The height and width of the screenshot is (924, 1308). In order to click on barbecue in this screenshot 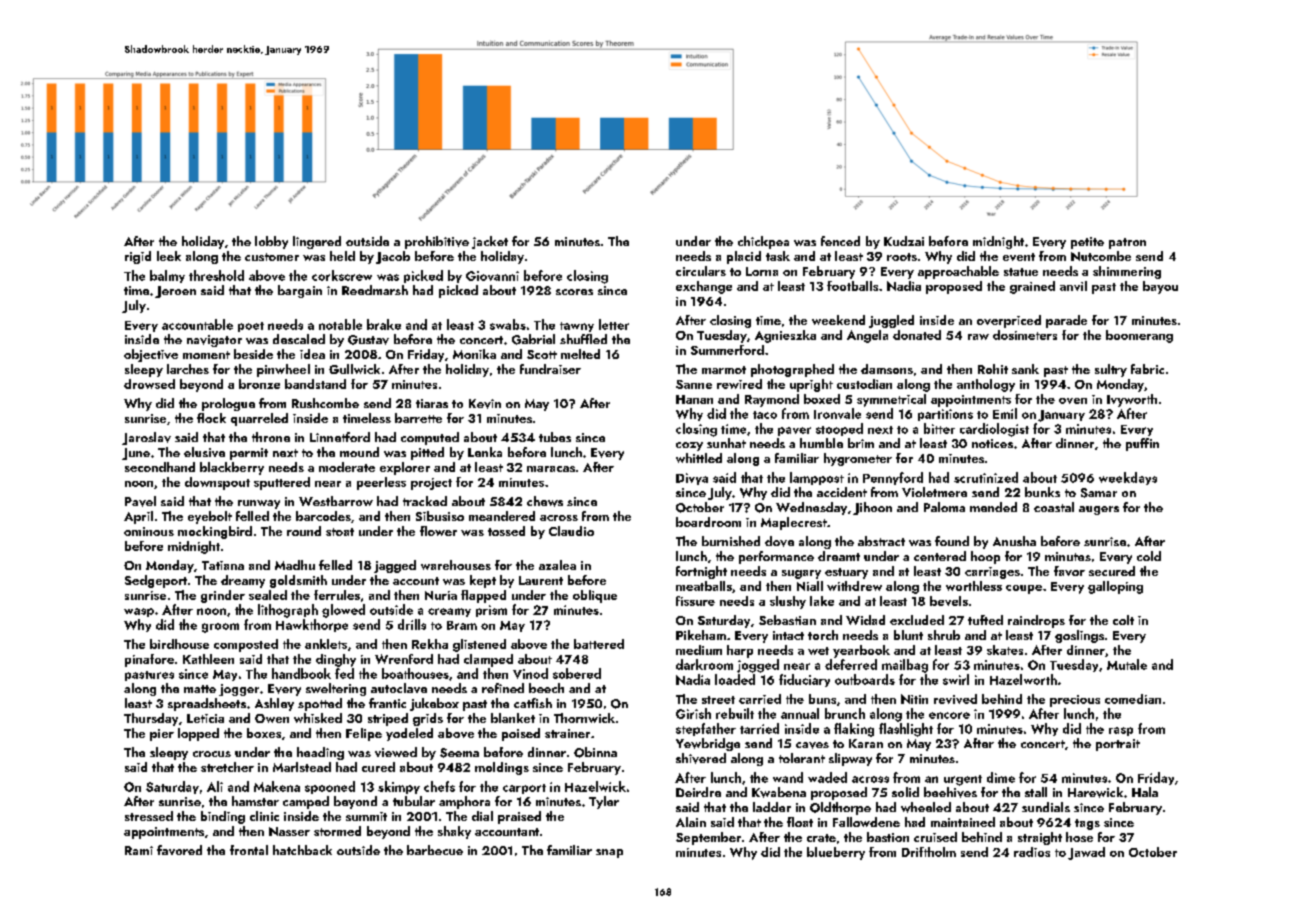, I will do `click(435, 850)`.
